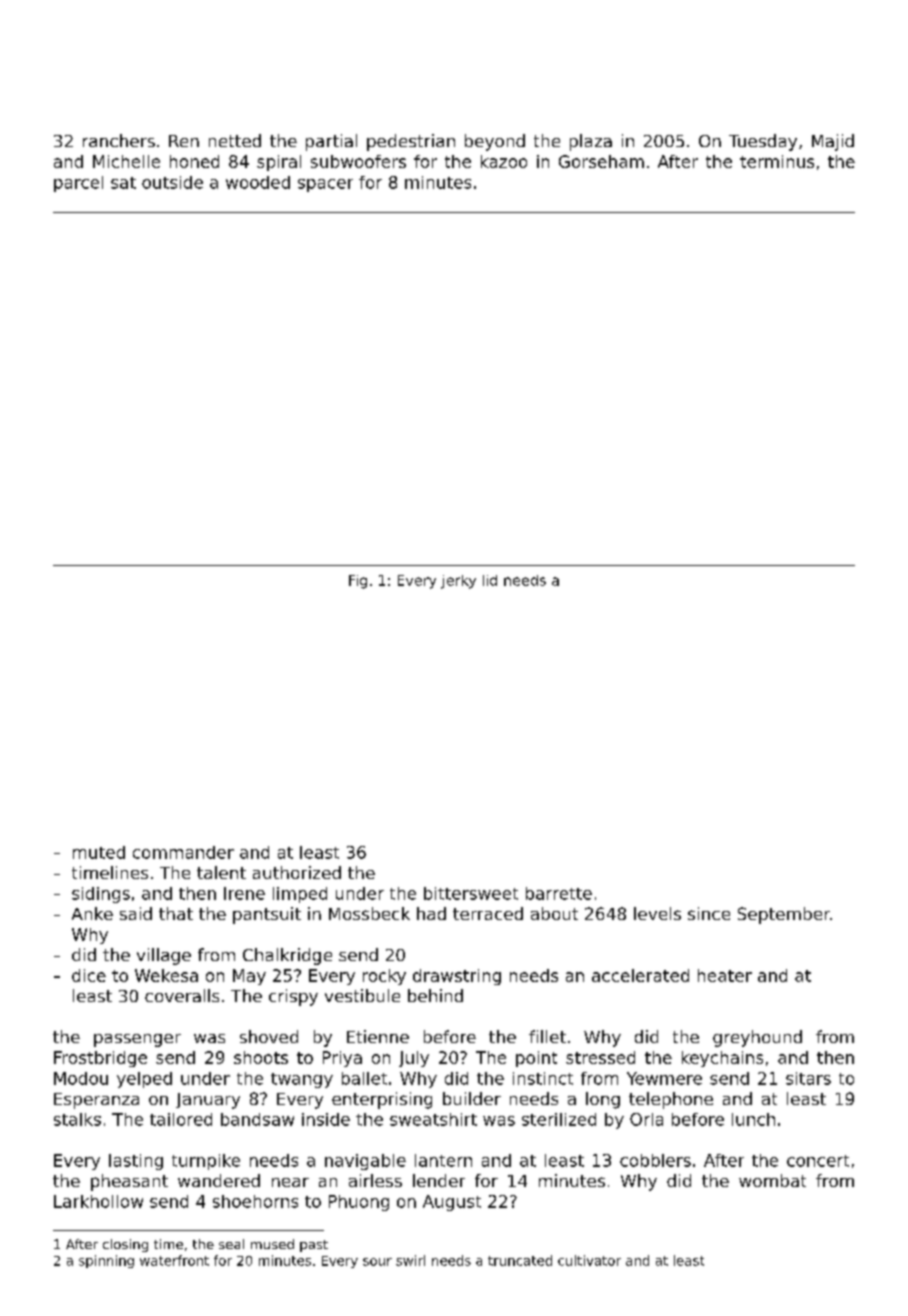  Describe the element at coordinates (458, 582) in the screenshot. I see `jerky` at that location.
